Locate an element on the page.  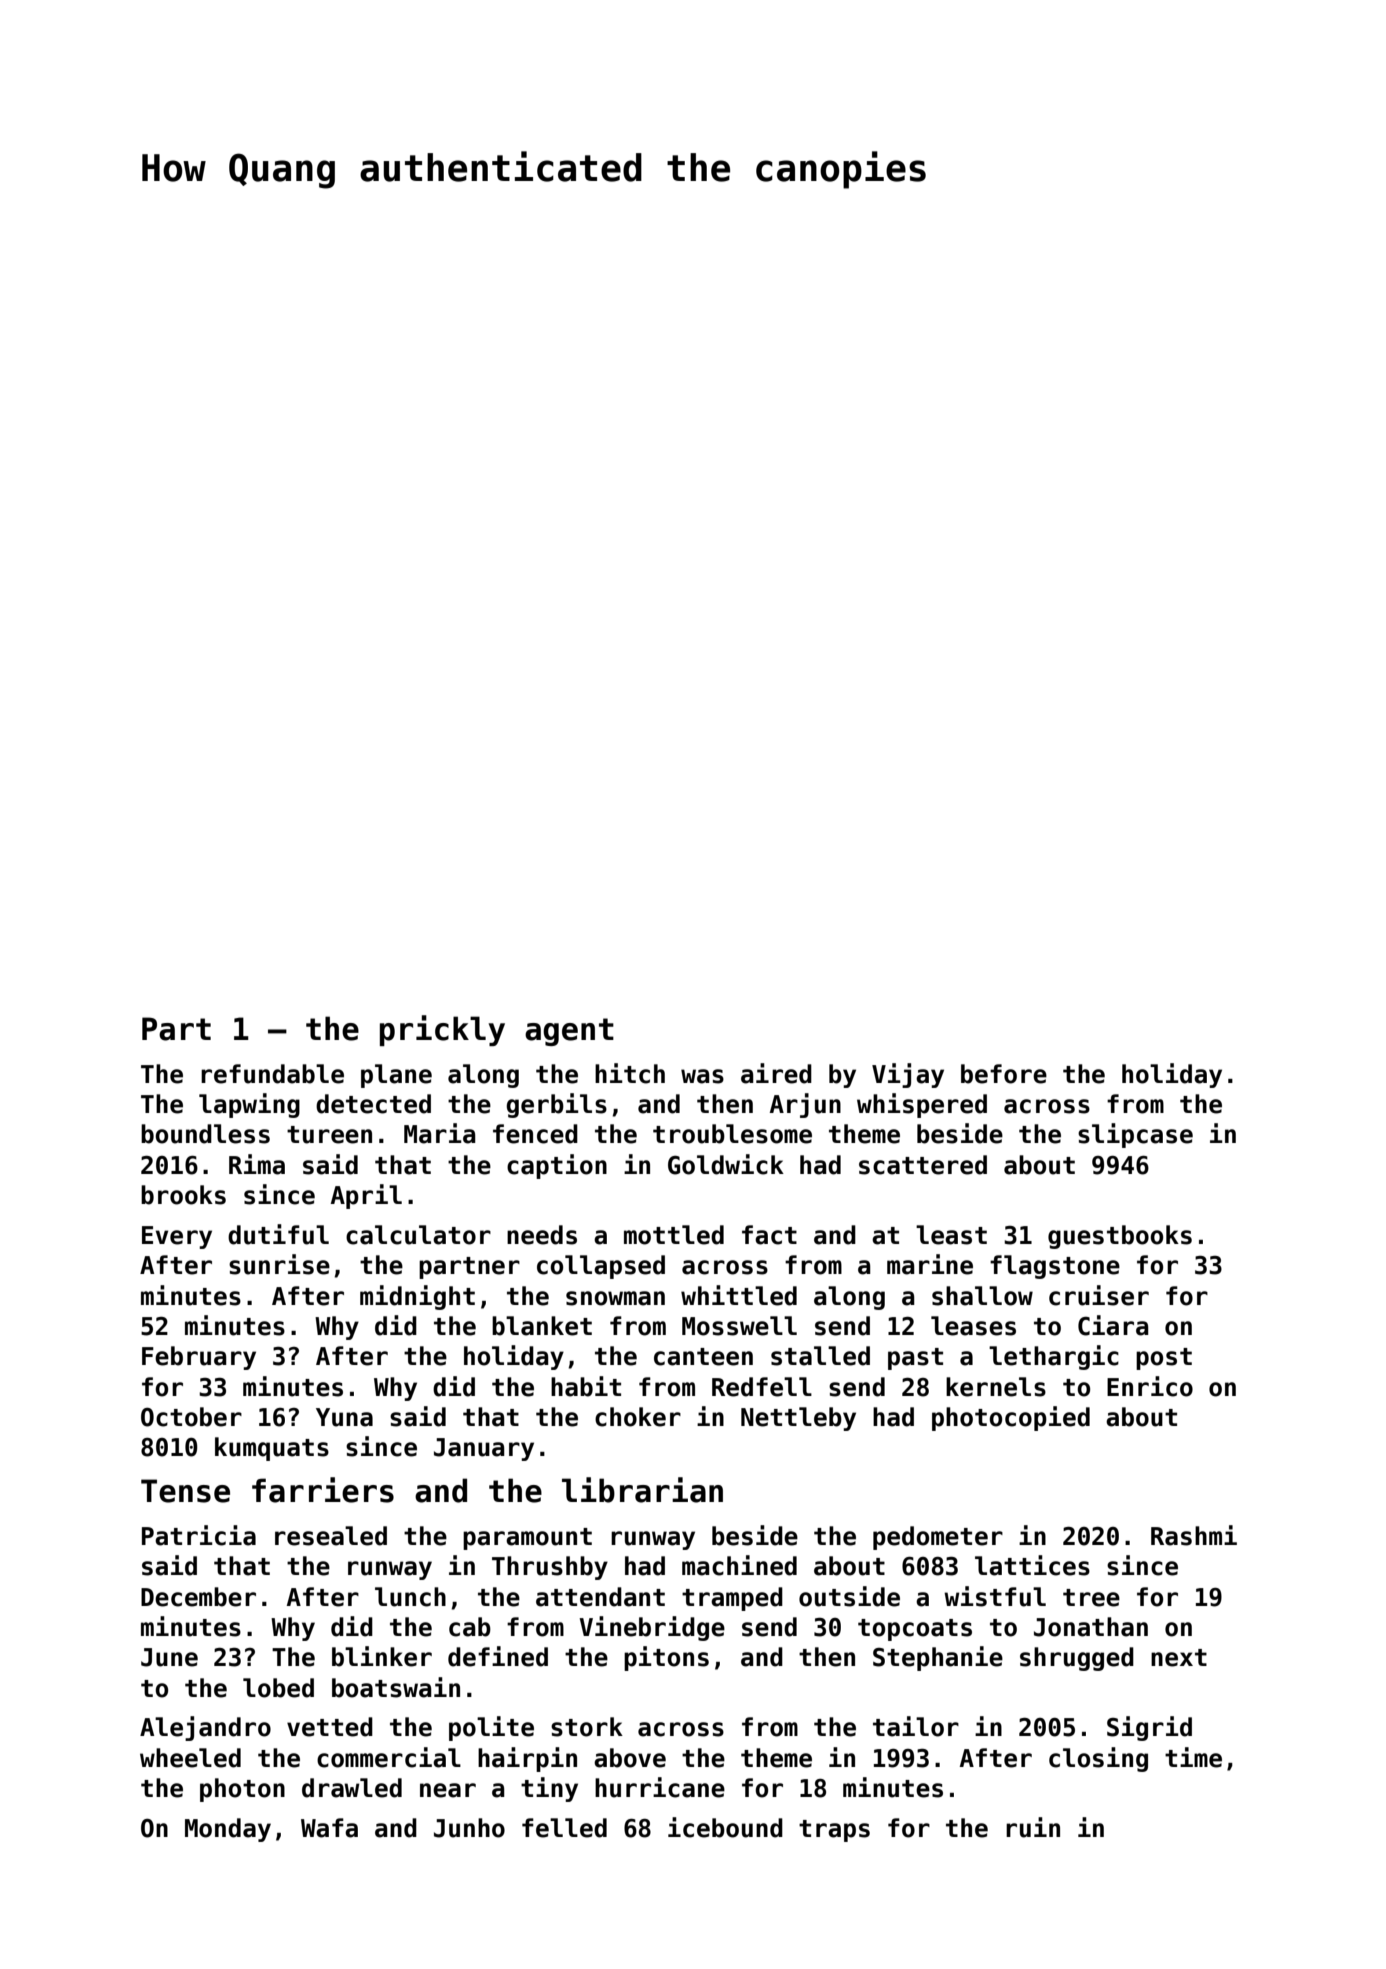
Sigrid is located at coordinates (1149, 1728).
